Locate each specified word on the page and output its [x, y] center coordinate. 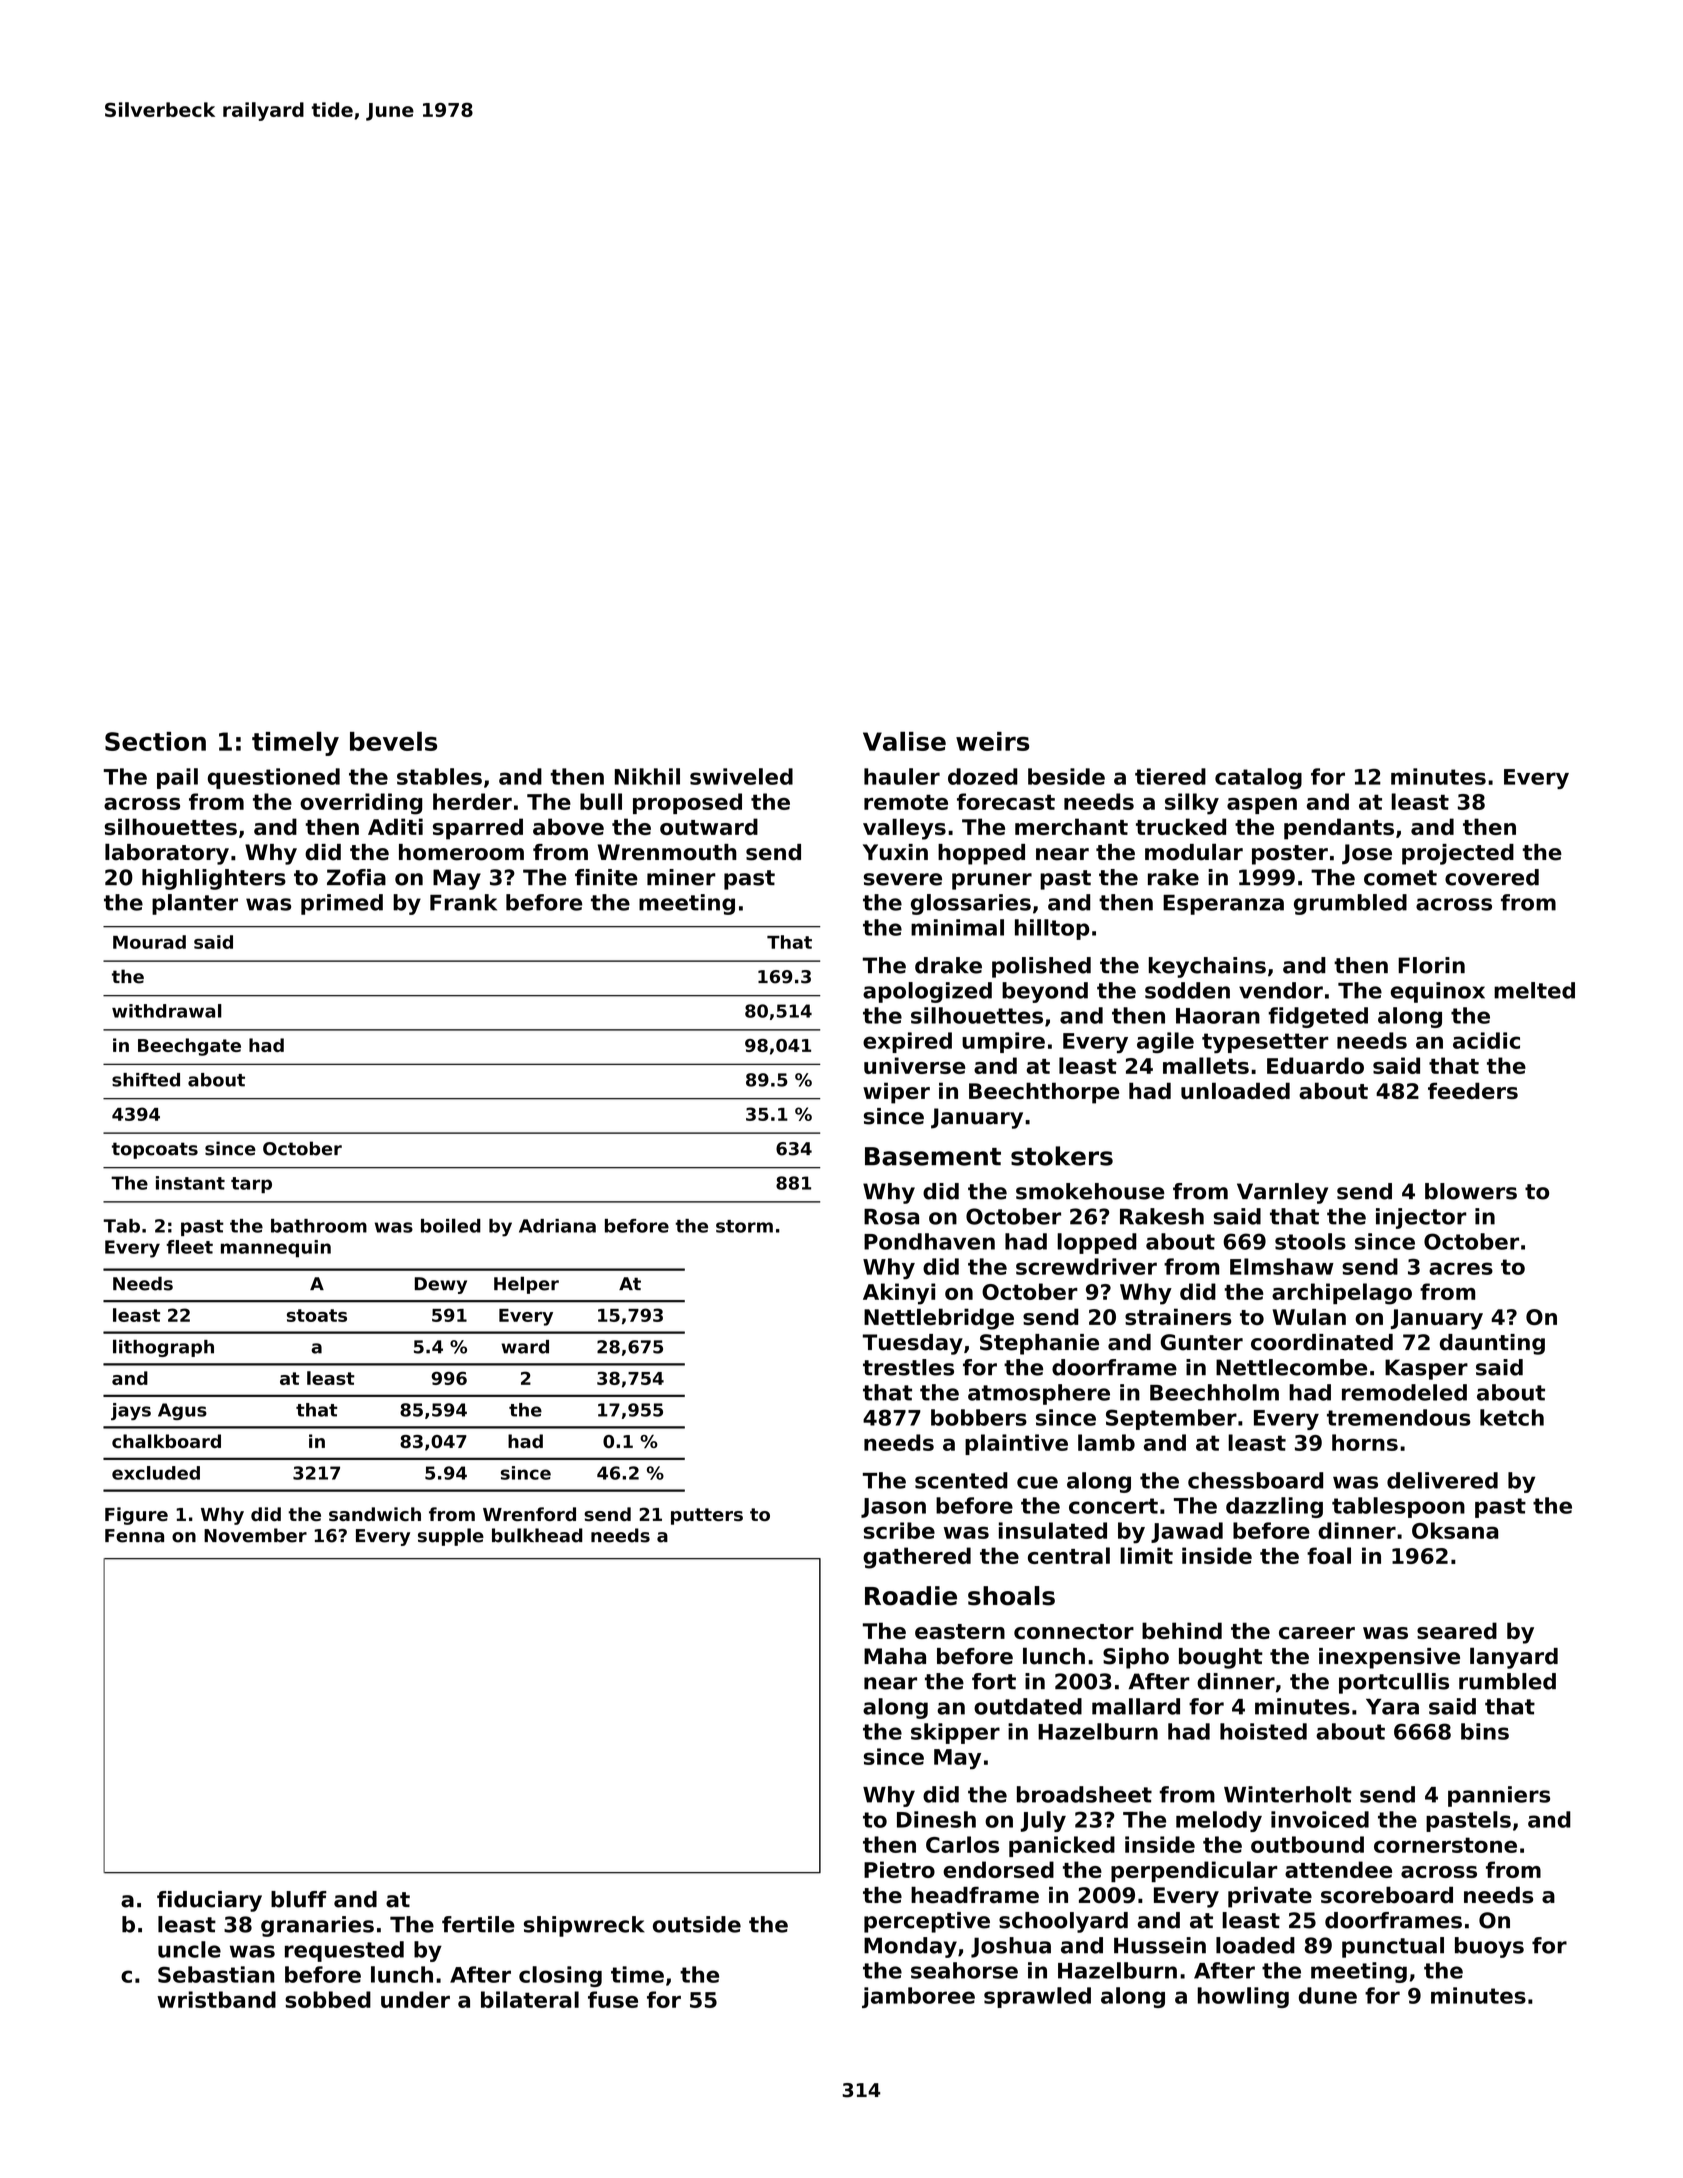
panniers [1499, 1796]
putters [707, 1516]
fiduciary [209, 1901]
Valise [904, 741]
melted [1534, 990]
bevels [393, 741]
